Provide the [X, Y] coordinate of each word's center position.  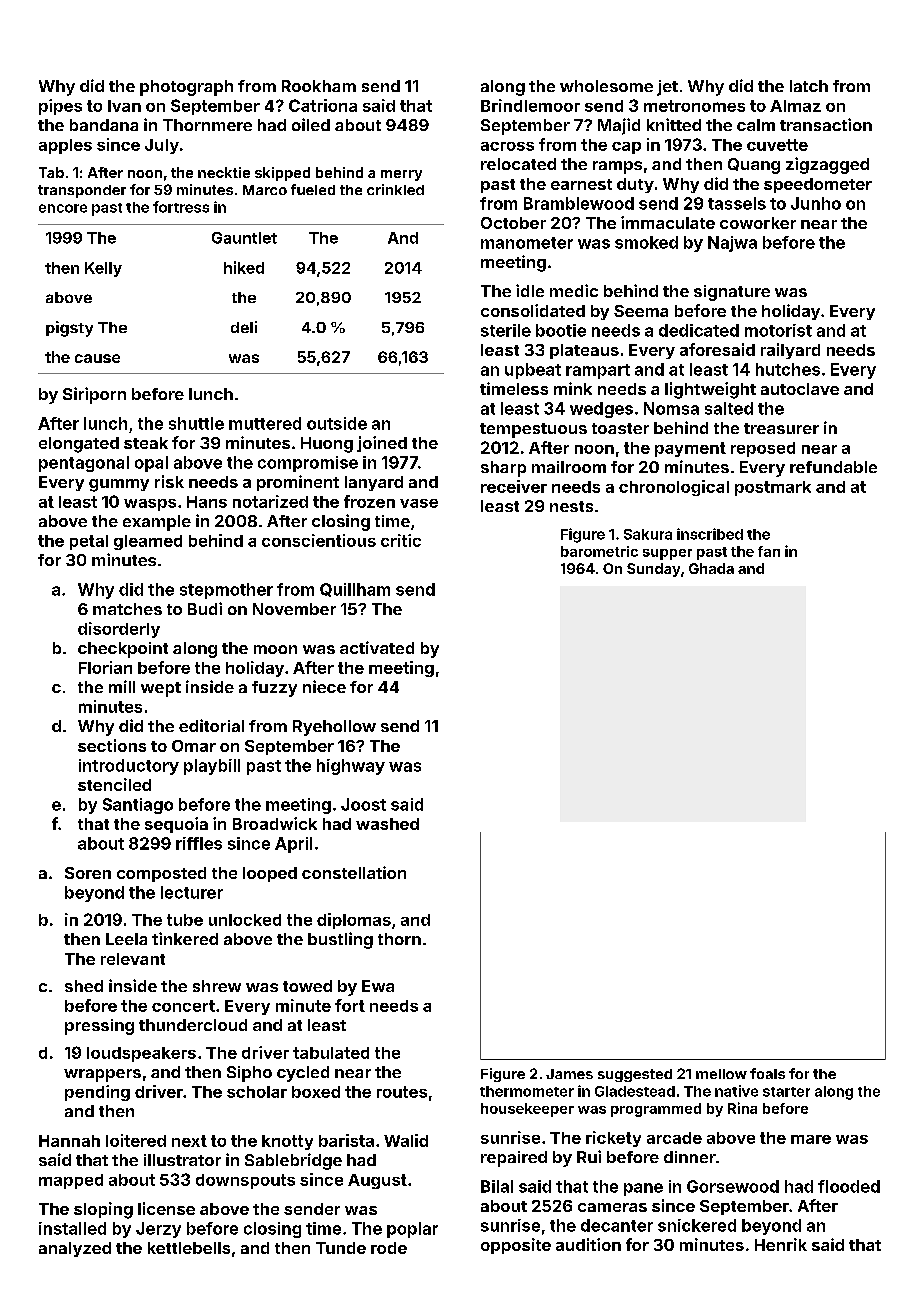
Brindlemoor [530, 105]
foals [767, 1073]
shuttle [196, 423]
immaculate [668, 222]
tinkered [185, 938]
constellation [354, 872]
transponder [82, 191]
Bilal [497, 1186]
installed [72, 1228]
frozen [369, 501]
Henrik [781, 1244]
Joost [363, 804]
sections [112, 745]
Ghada [711, 568]
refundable [833, 467]
